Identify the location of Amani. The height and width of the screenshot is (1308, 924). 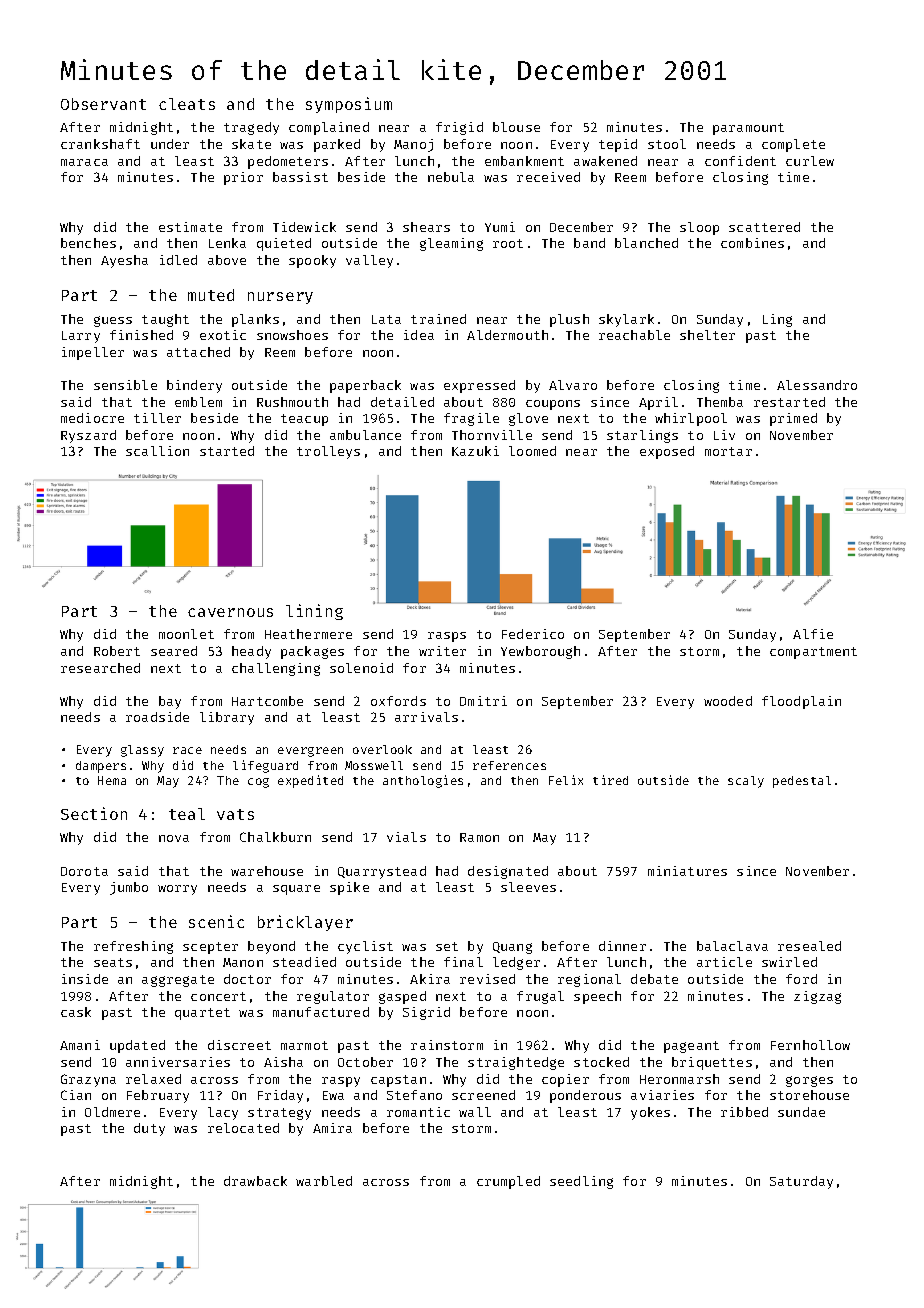
(80, 1045).
